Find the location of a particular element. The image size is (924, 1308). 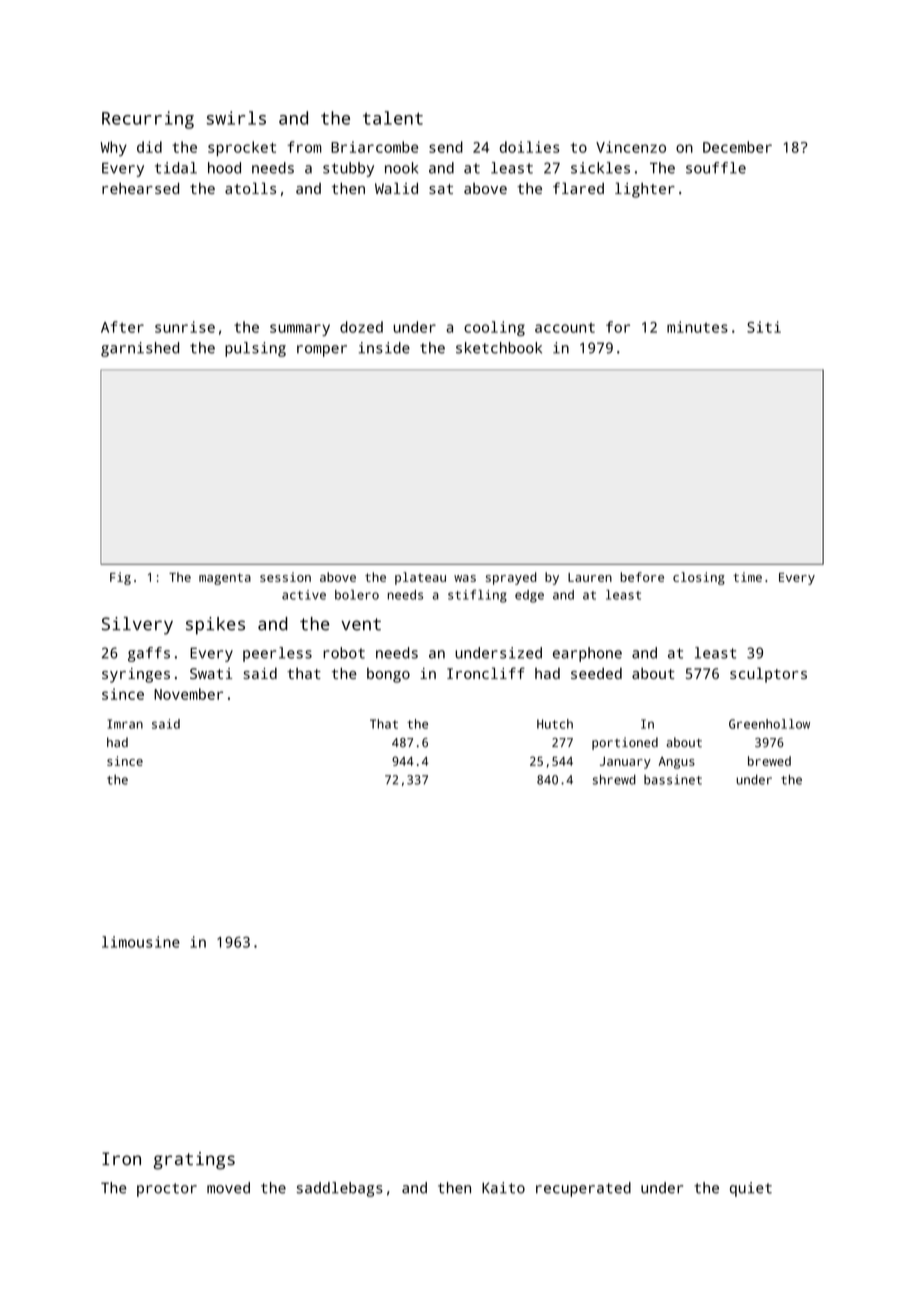

time is located at coordinates (747, 577).
